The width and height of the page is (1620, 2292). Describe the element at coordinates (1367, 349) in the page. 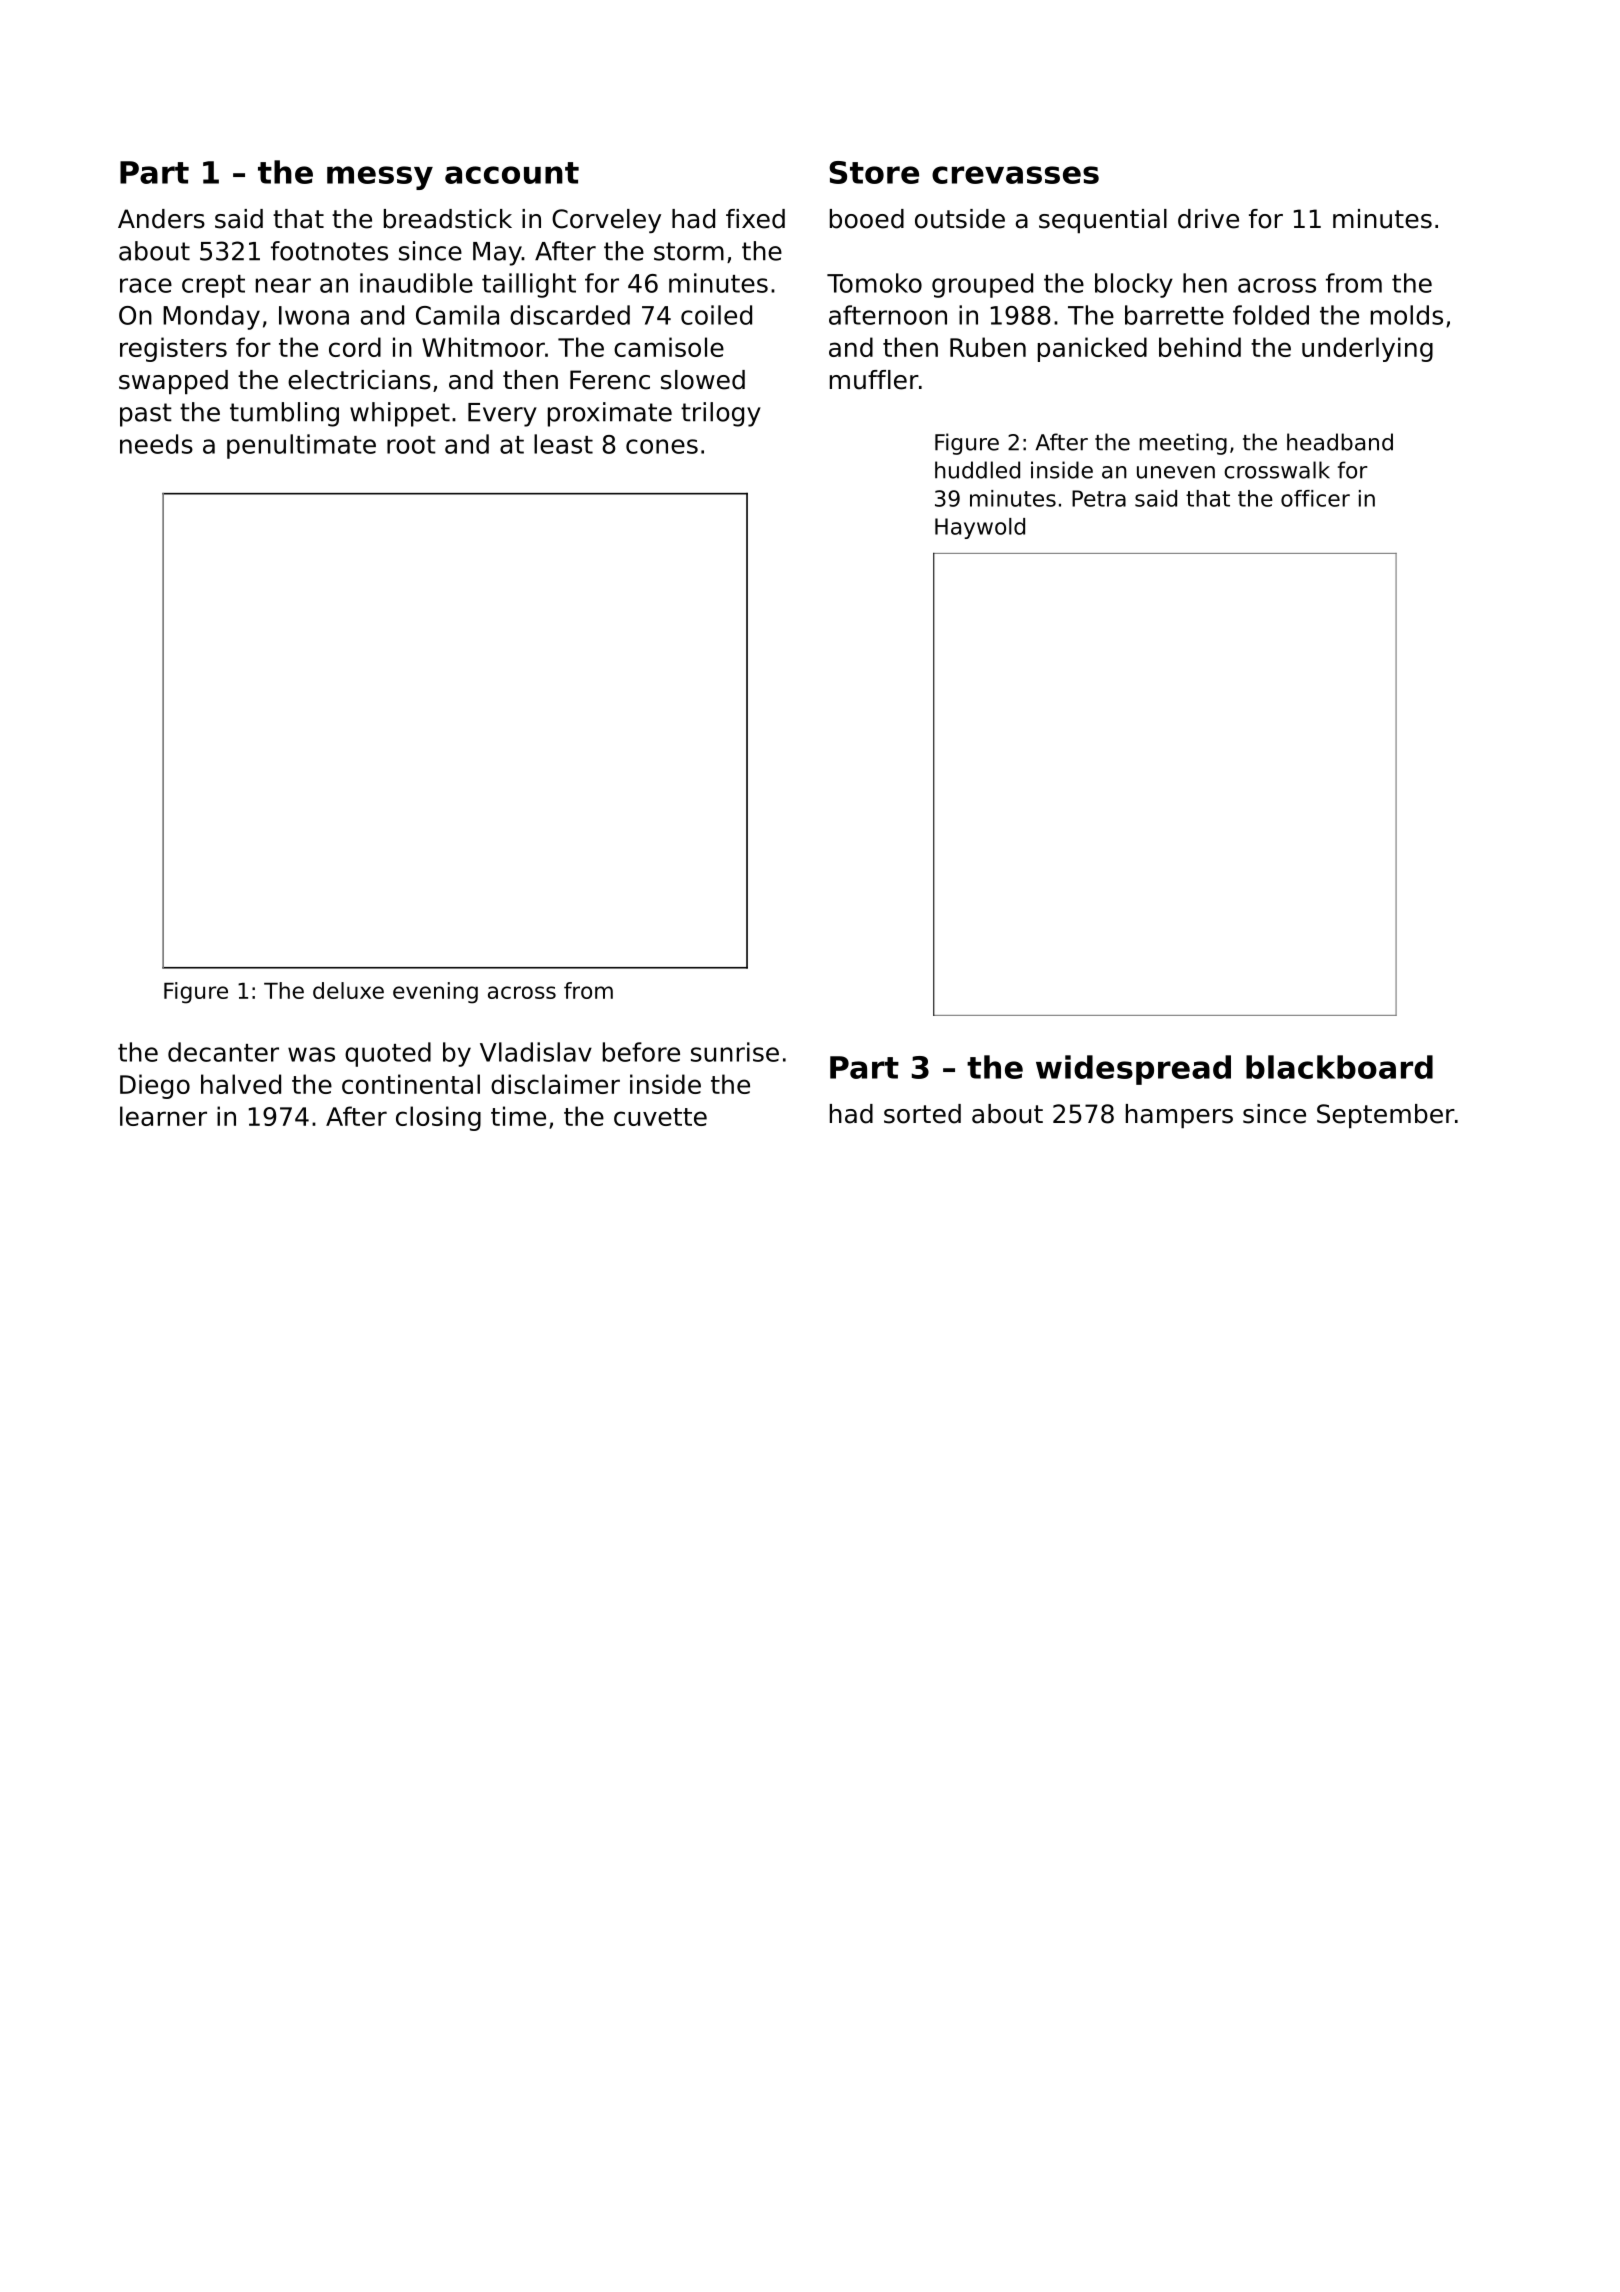

I see `underlying` at that location.
